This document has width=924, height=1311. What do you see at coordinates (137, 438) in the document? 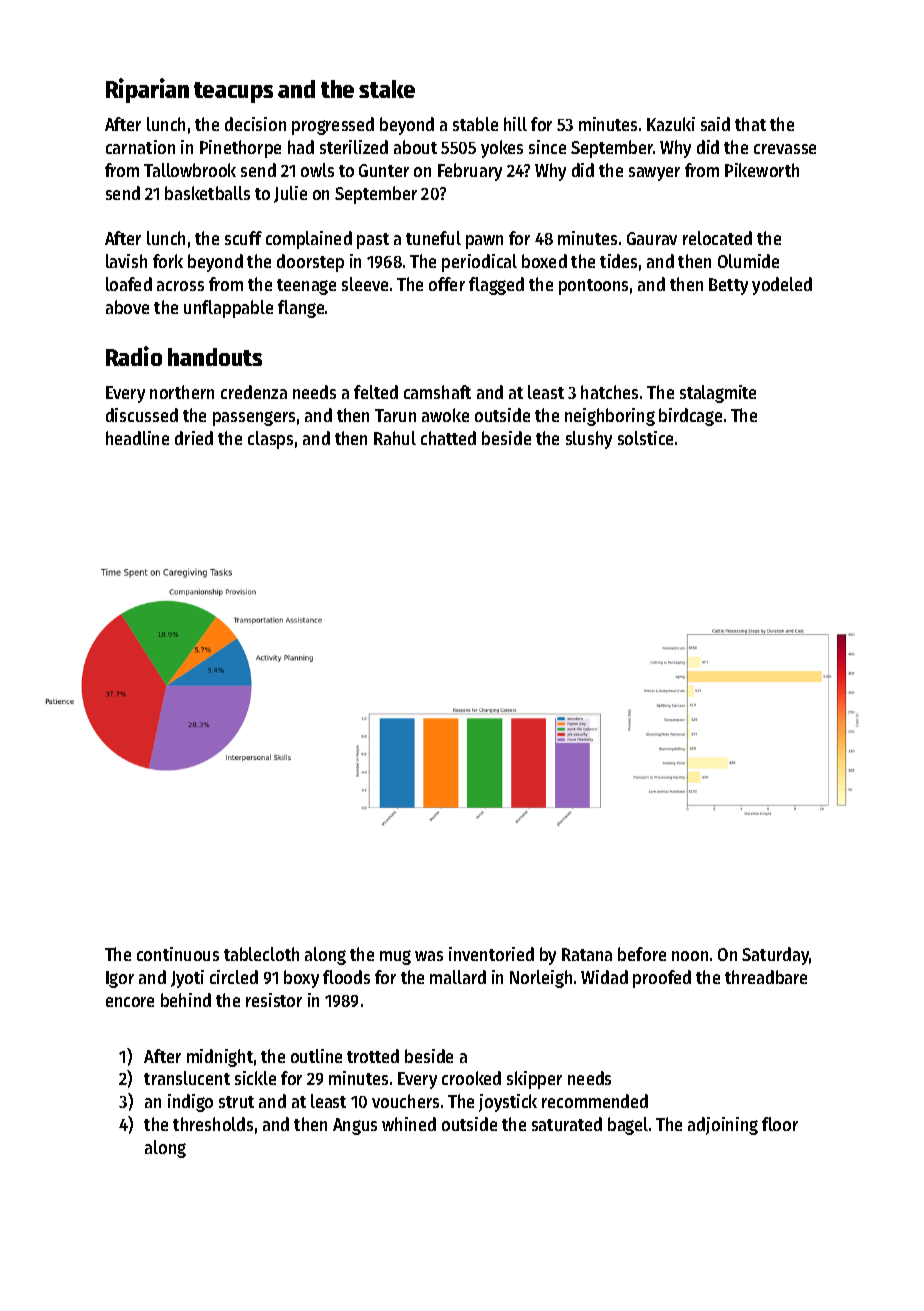
I see `headline` at bounding box center [137, 438].
